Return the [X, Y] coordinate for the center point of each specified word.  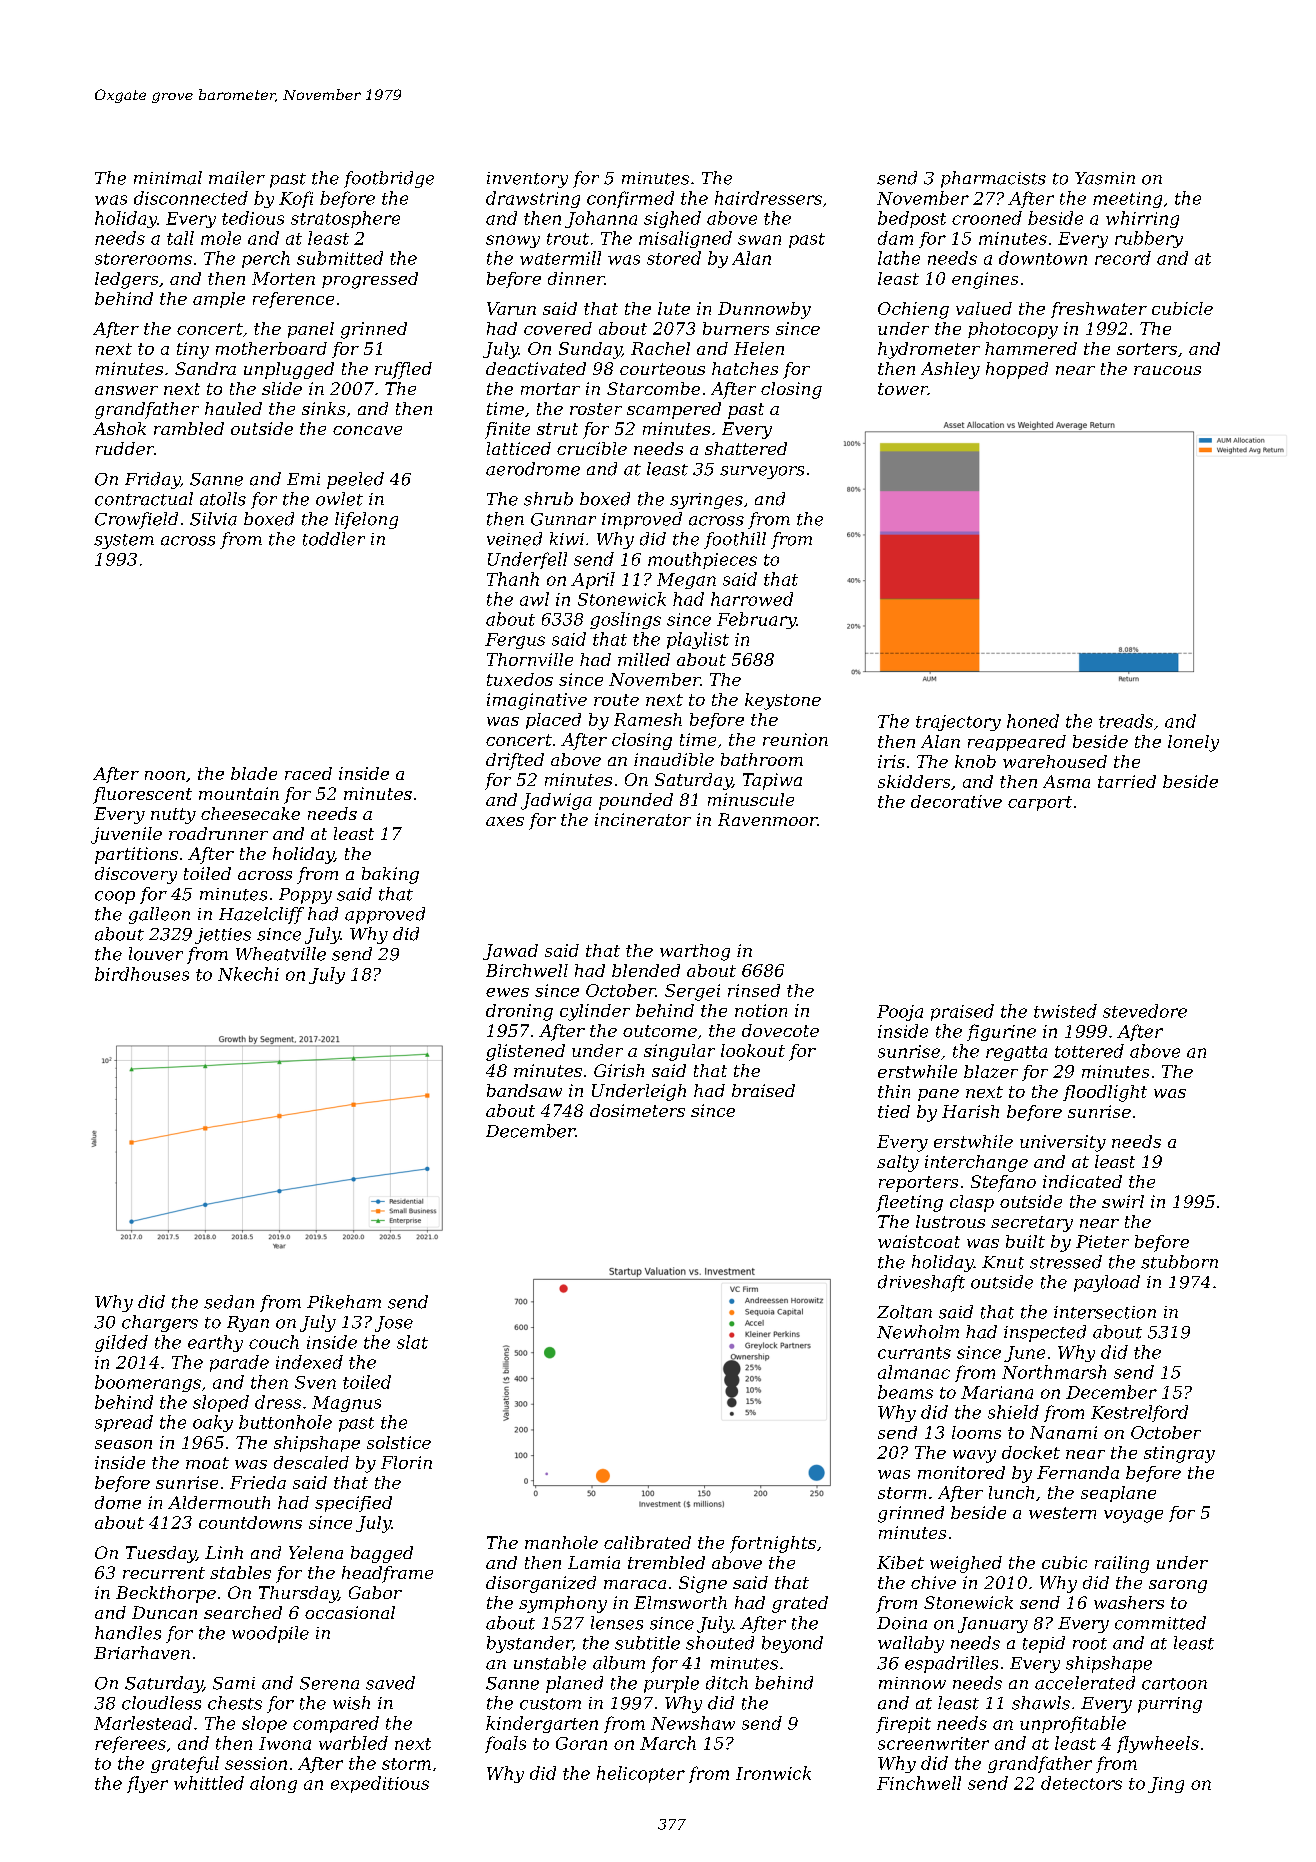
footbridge [389, 179]
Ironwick [773, 1773]
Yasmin [1105, 178]
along [273, 1784]
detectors [1081, 1783]
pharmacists [993, 179]
